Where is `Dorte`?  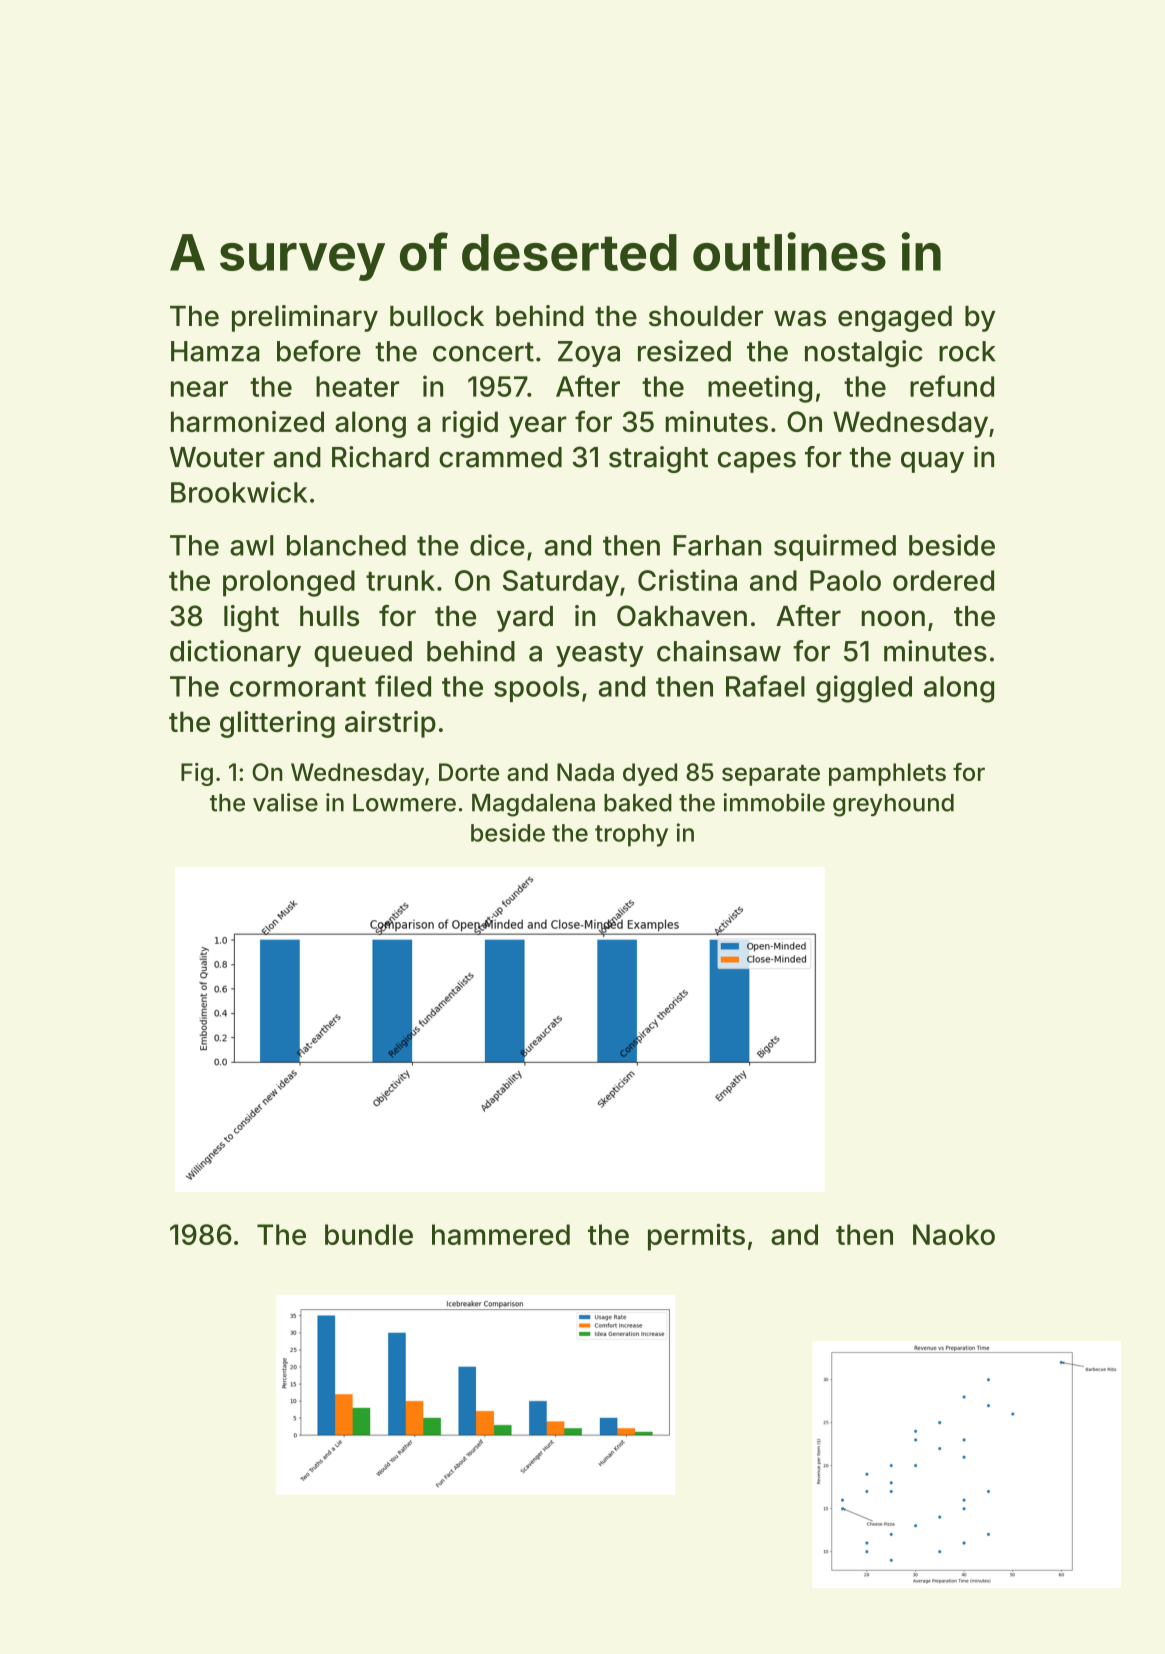 Dorte is located at coordinates (469, 772).
